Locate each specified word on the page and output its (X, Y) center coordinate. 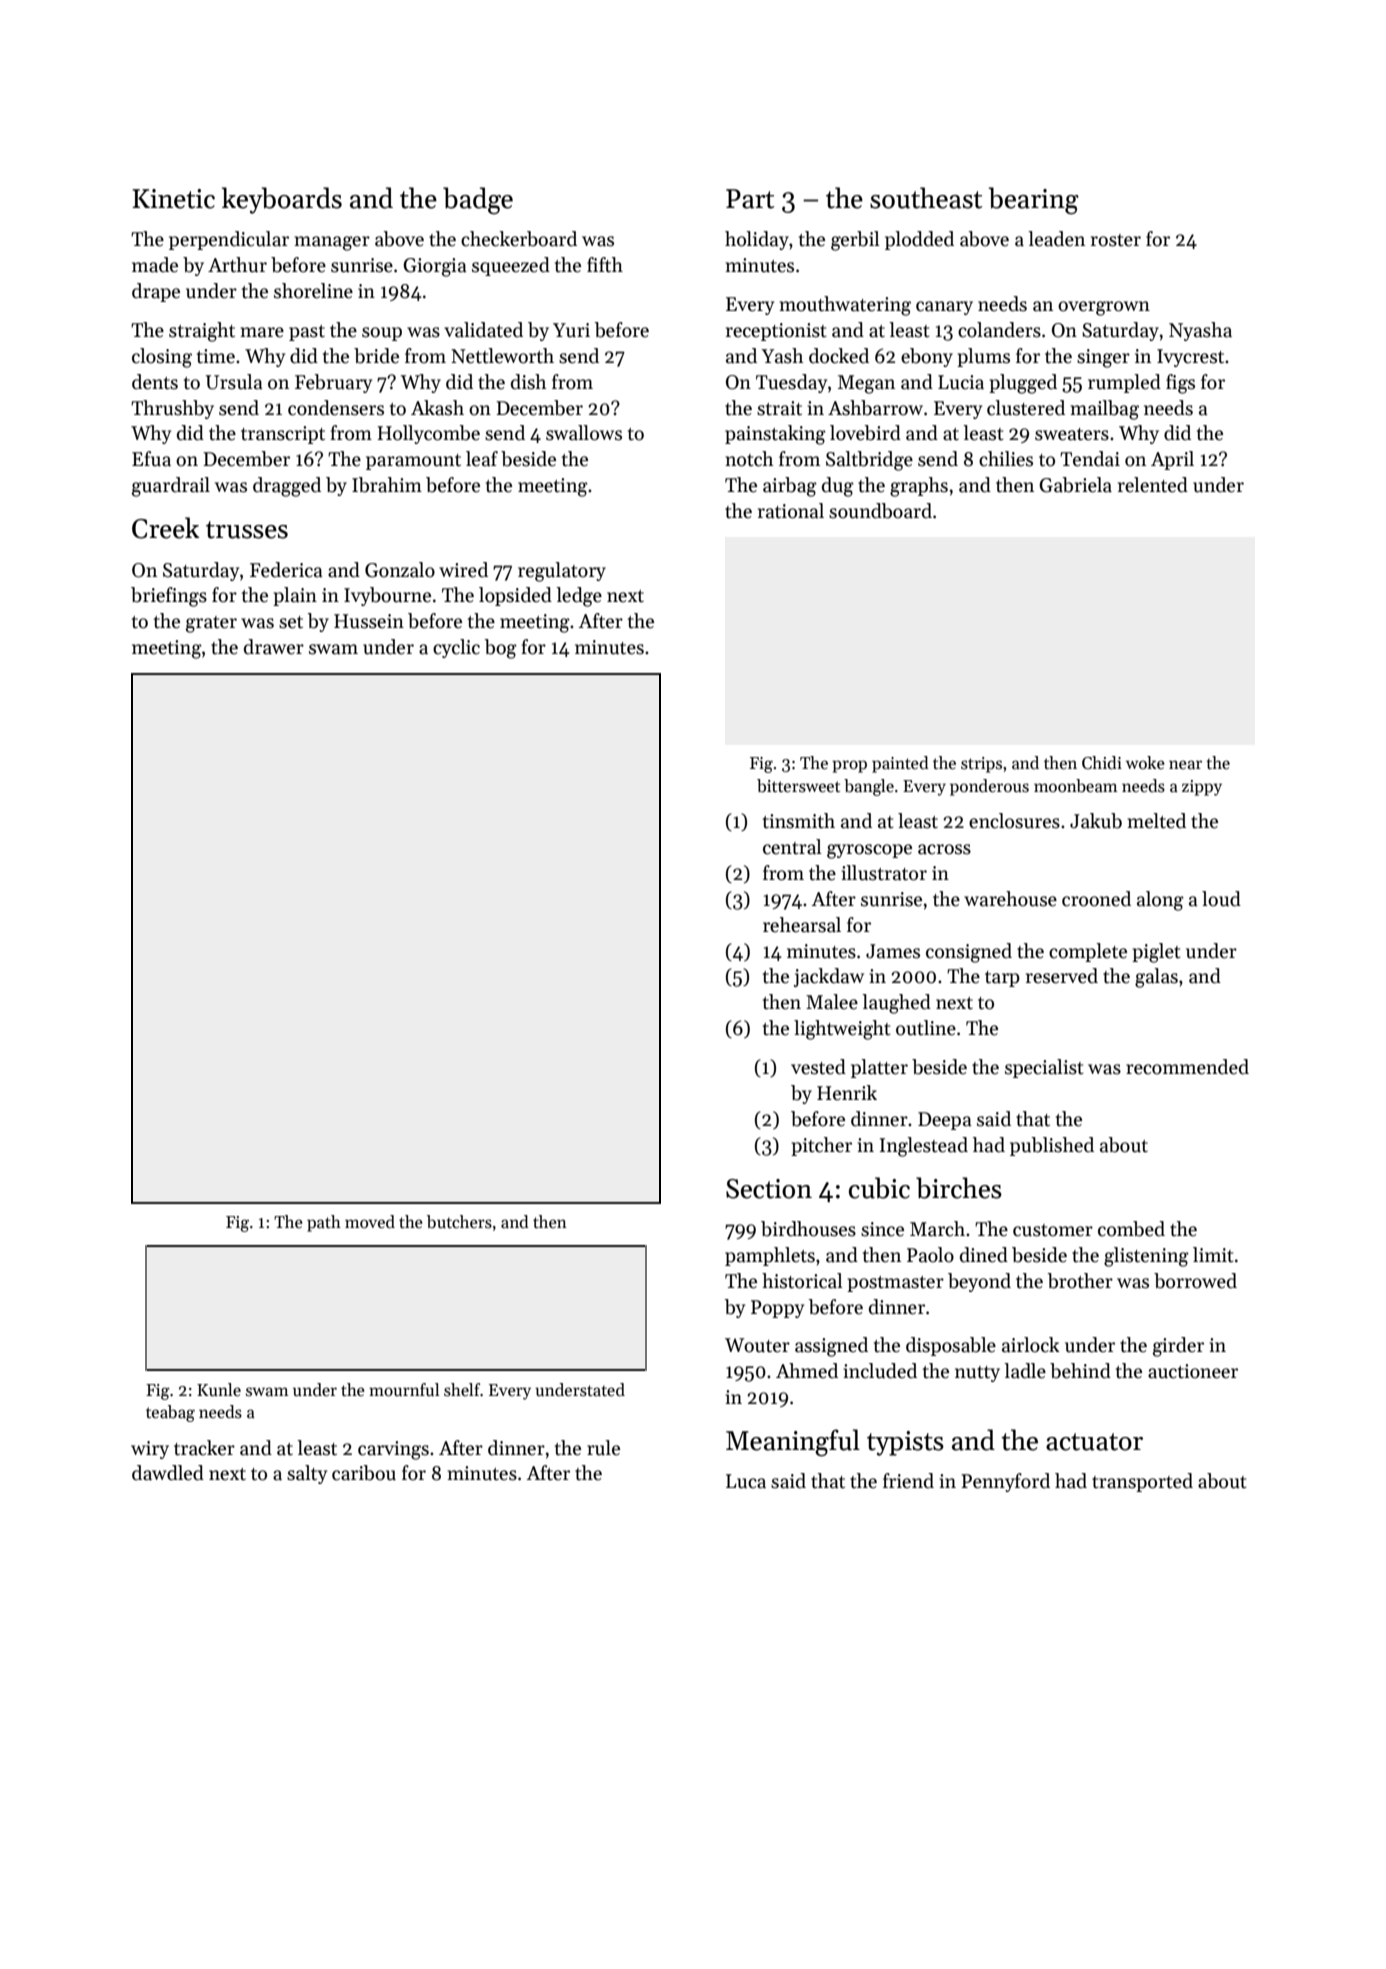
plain (295, 596)
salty (307, 1474)
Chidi (1102, 763)
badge (478, 201)
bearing (1034, 201)
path (324, 1223)
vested (818, 1067)
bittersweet (798, 786)
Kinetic (173, 199)
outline (926, 1028)
